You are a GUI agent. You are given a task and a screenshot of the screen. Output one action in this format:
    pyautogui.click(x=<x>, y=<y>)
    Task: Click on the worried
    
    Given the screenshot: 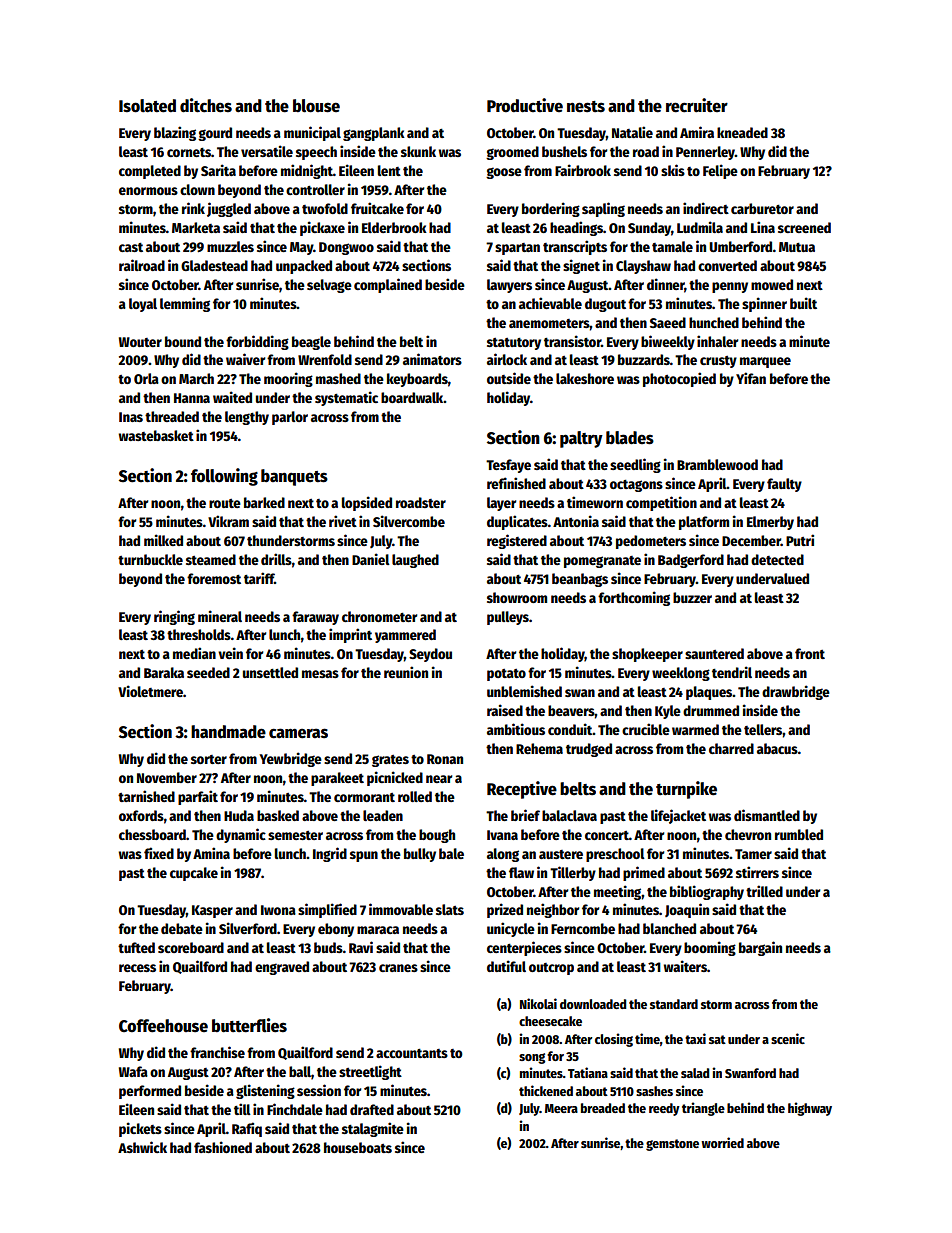 What is the action you would take?
    pyautogui.click(x=722, y=1142)
